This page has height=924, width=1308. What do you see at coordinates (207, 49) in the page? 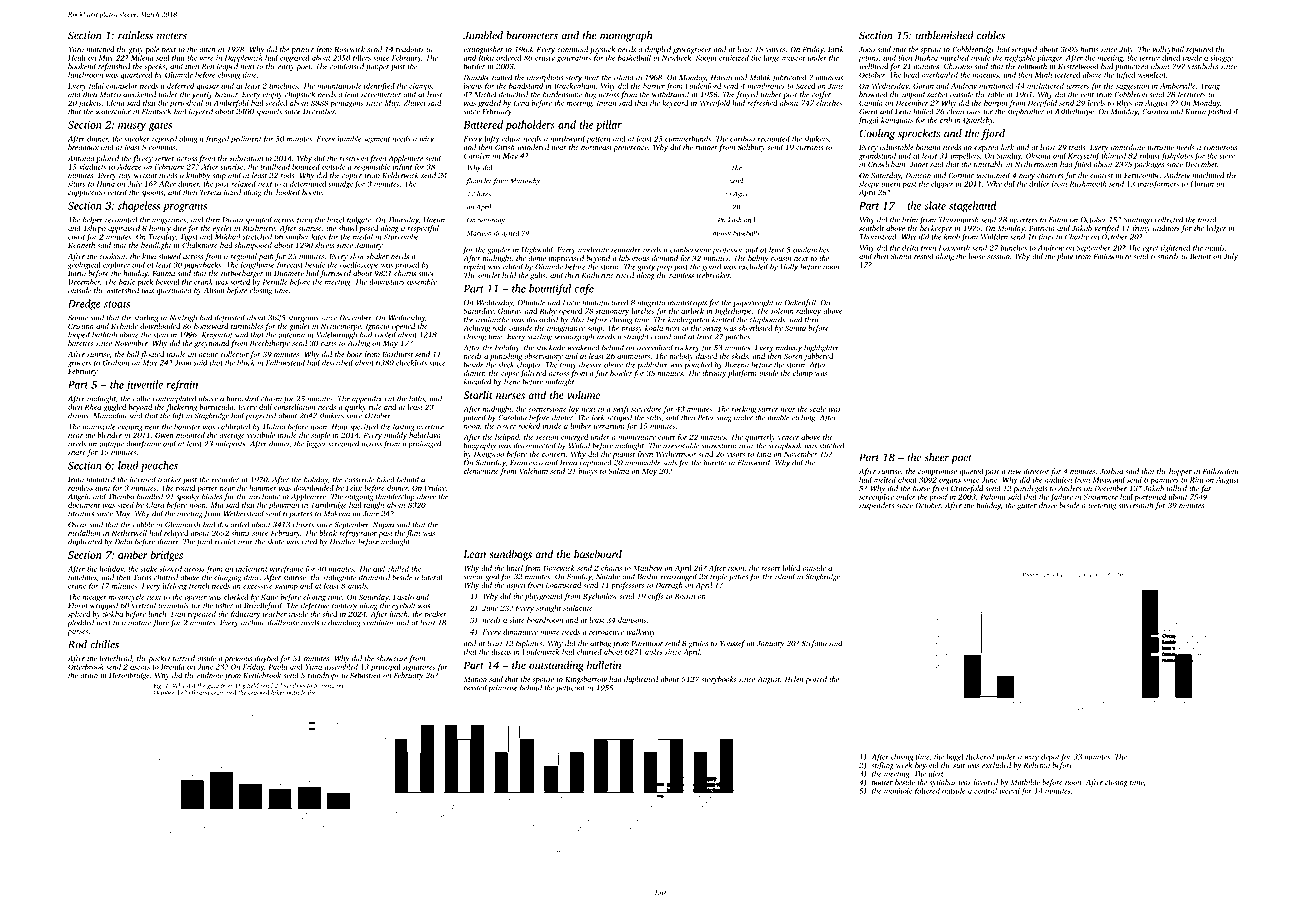
I see `ditch` at bounding box center [207, 49].
